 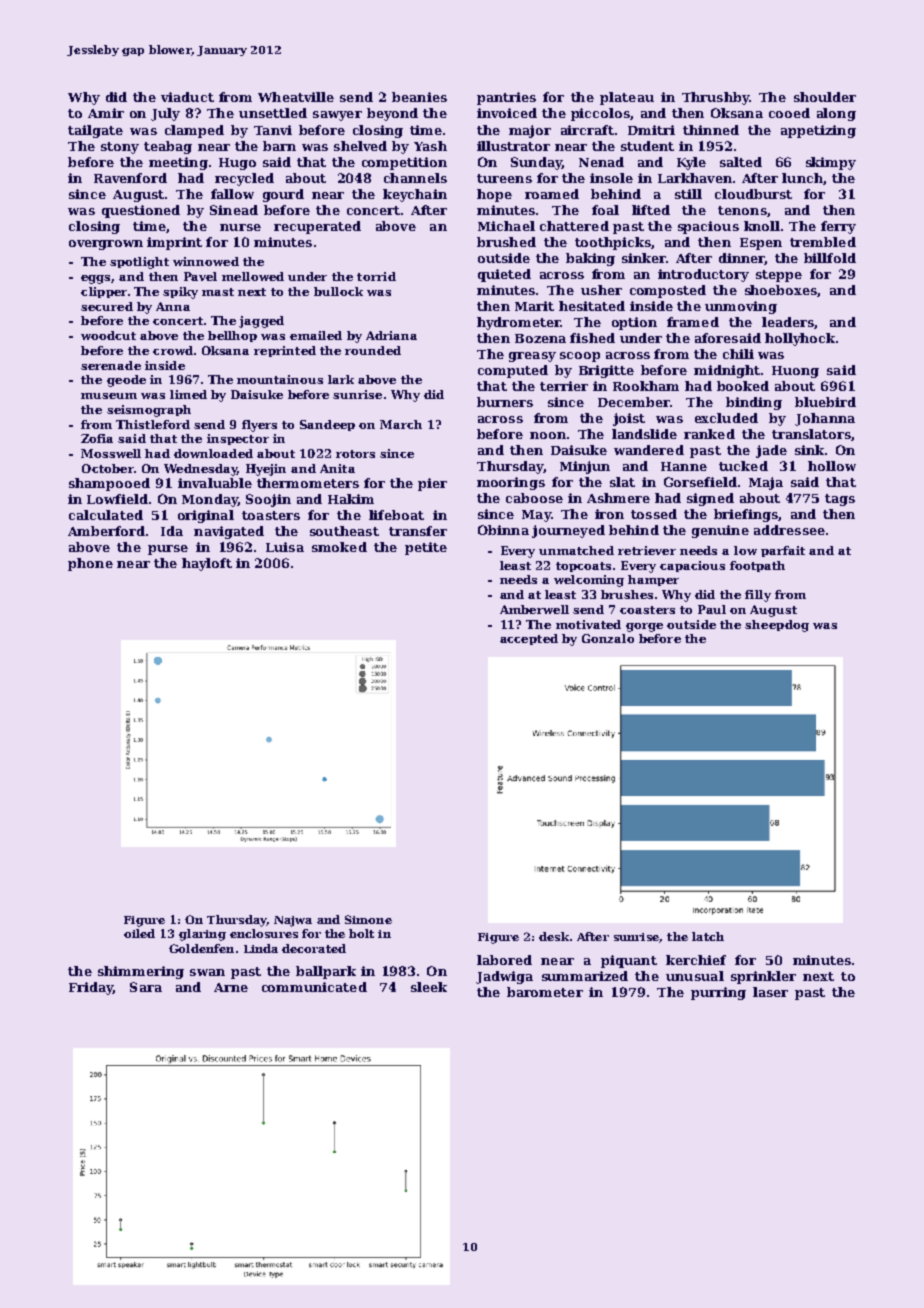 I want to click on composted, so click(x=668, y=291).
